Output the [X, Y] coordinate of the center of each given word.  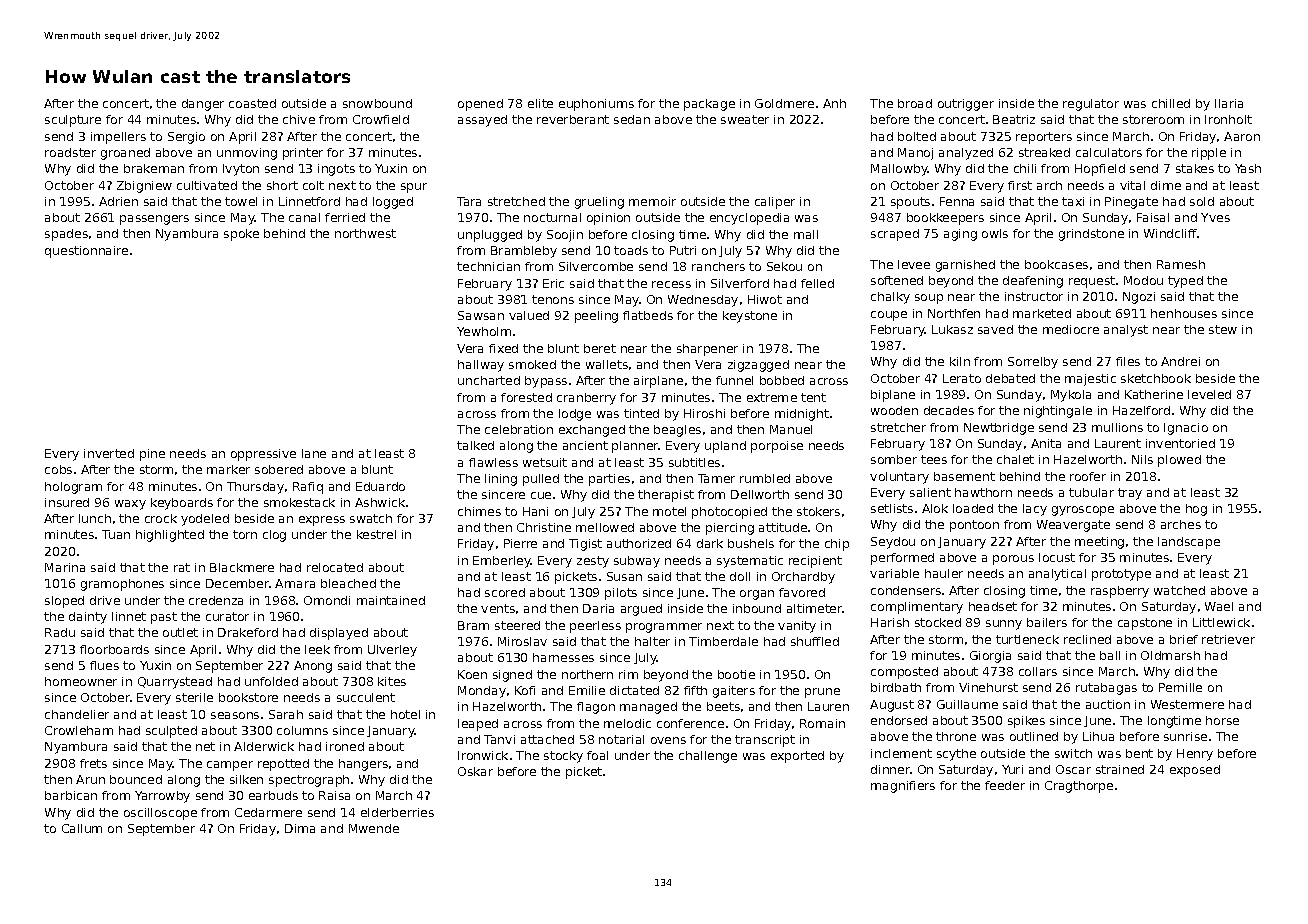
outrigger [966, 105]
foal [597, 755]
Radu [60, 632]
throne [956, 736]
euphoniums [596, 105]
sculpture [73, 121]
